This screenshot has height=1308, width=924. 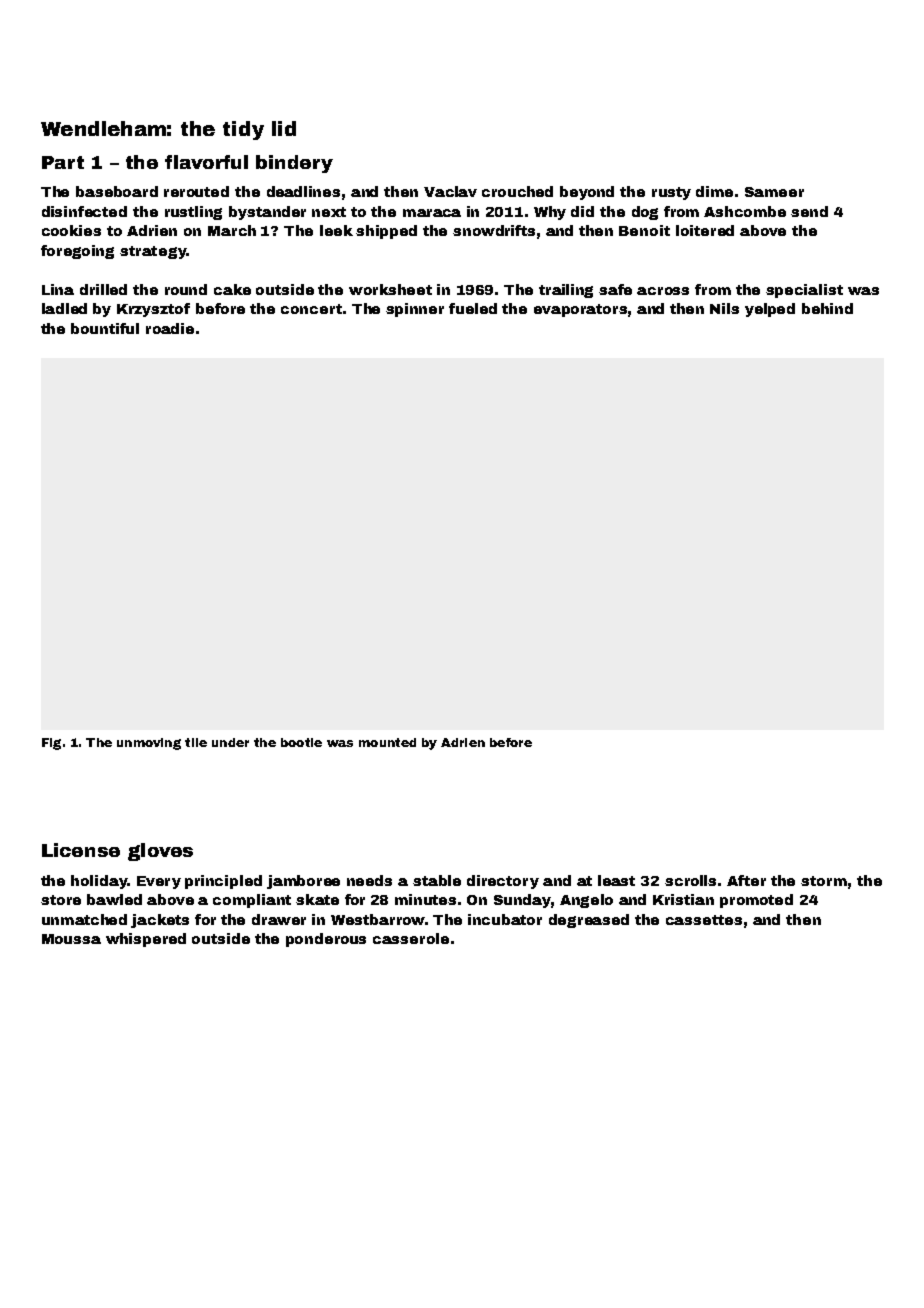 I want to click on storm, so click(x=824, y=881).
